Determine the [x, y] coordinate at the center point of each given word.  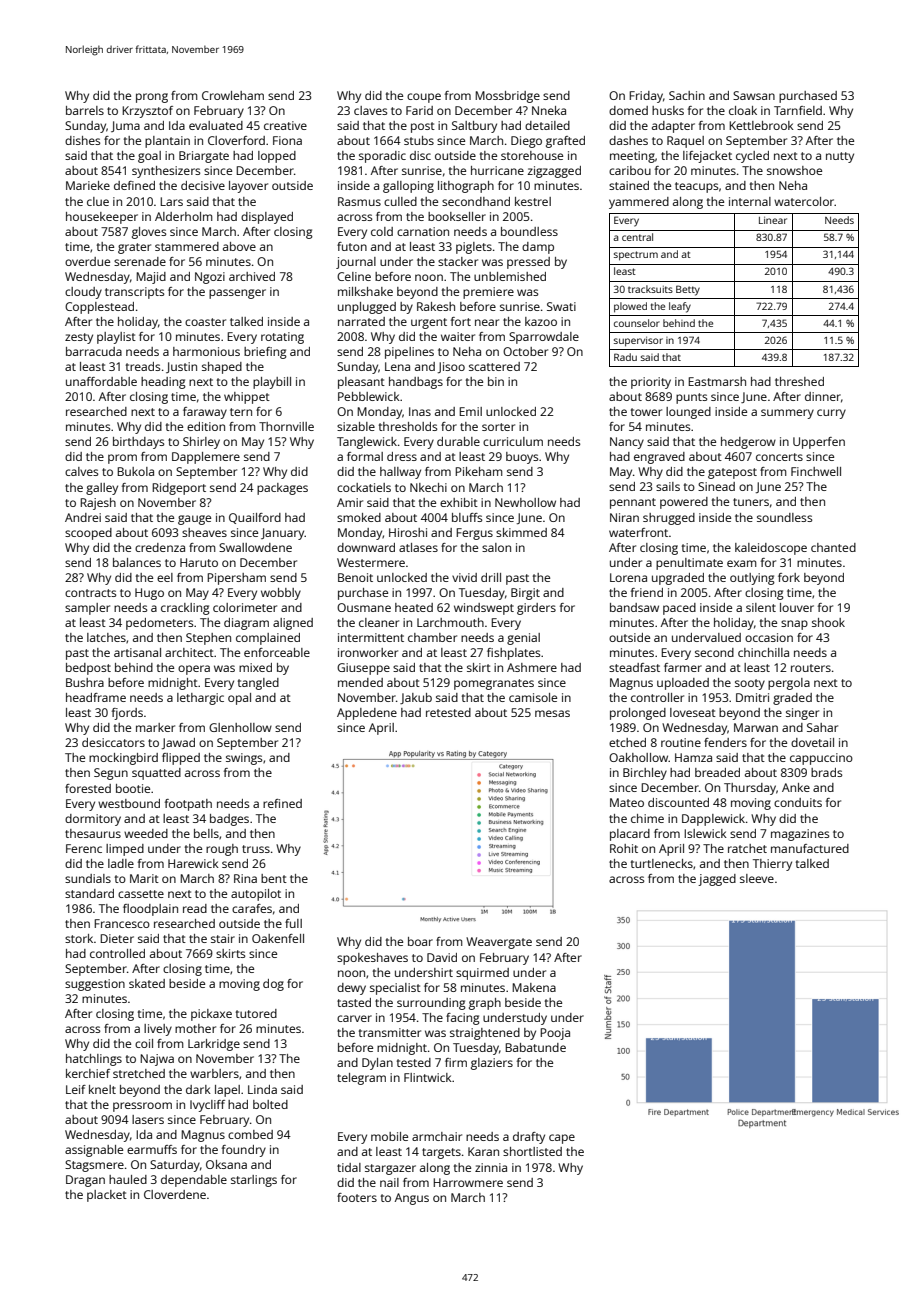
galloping [408, 187]
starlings [254, 1181]
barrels [85, 110]
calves [81, 471]
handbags [416, 383]
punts [691, 398]
